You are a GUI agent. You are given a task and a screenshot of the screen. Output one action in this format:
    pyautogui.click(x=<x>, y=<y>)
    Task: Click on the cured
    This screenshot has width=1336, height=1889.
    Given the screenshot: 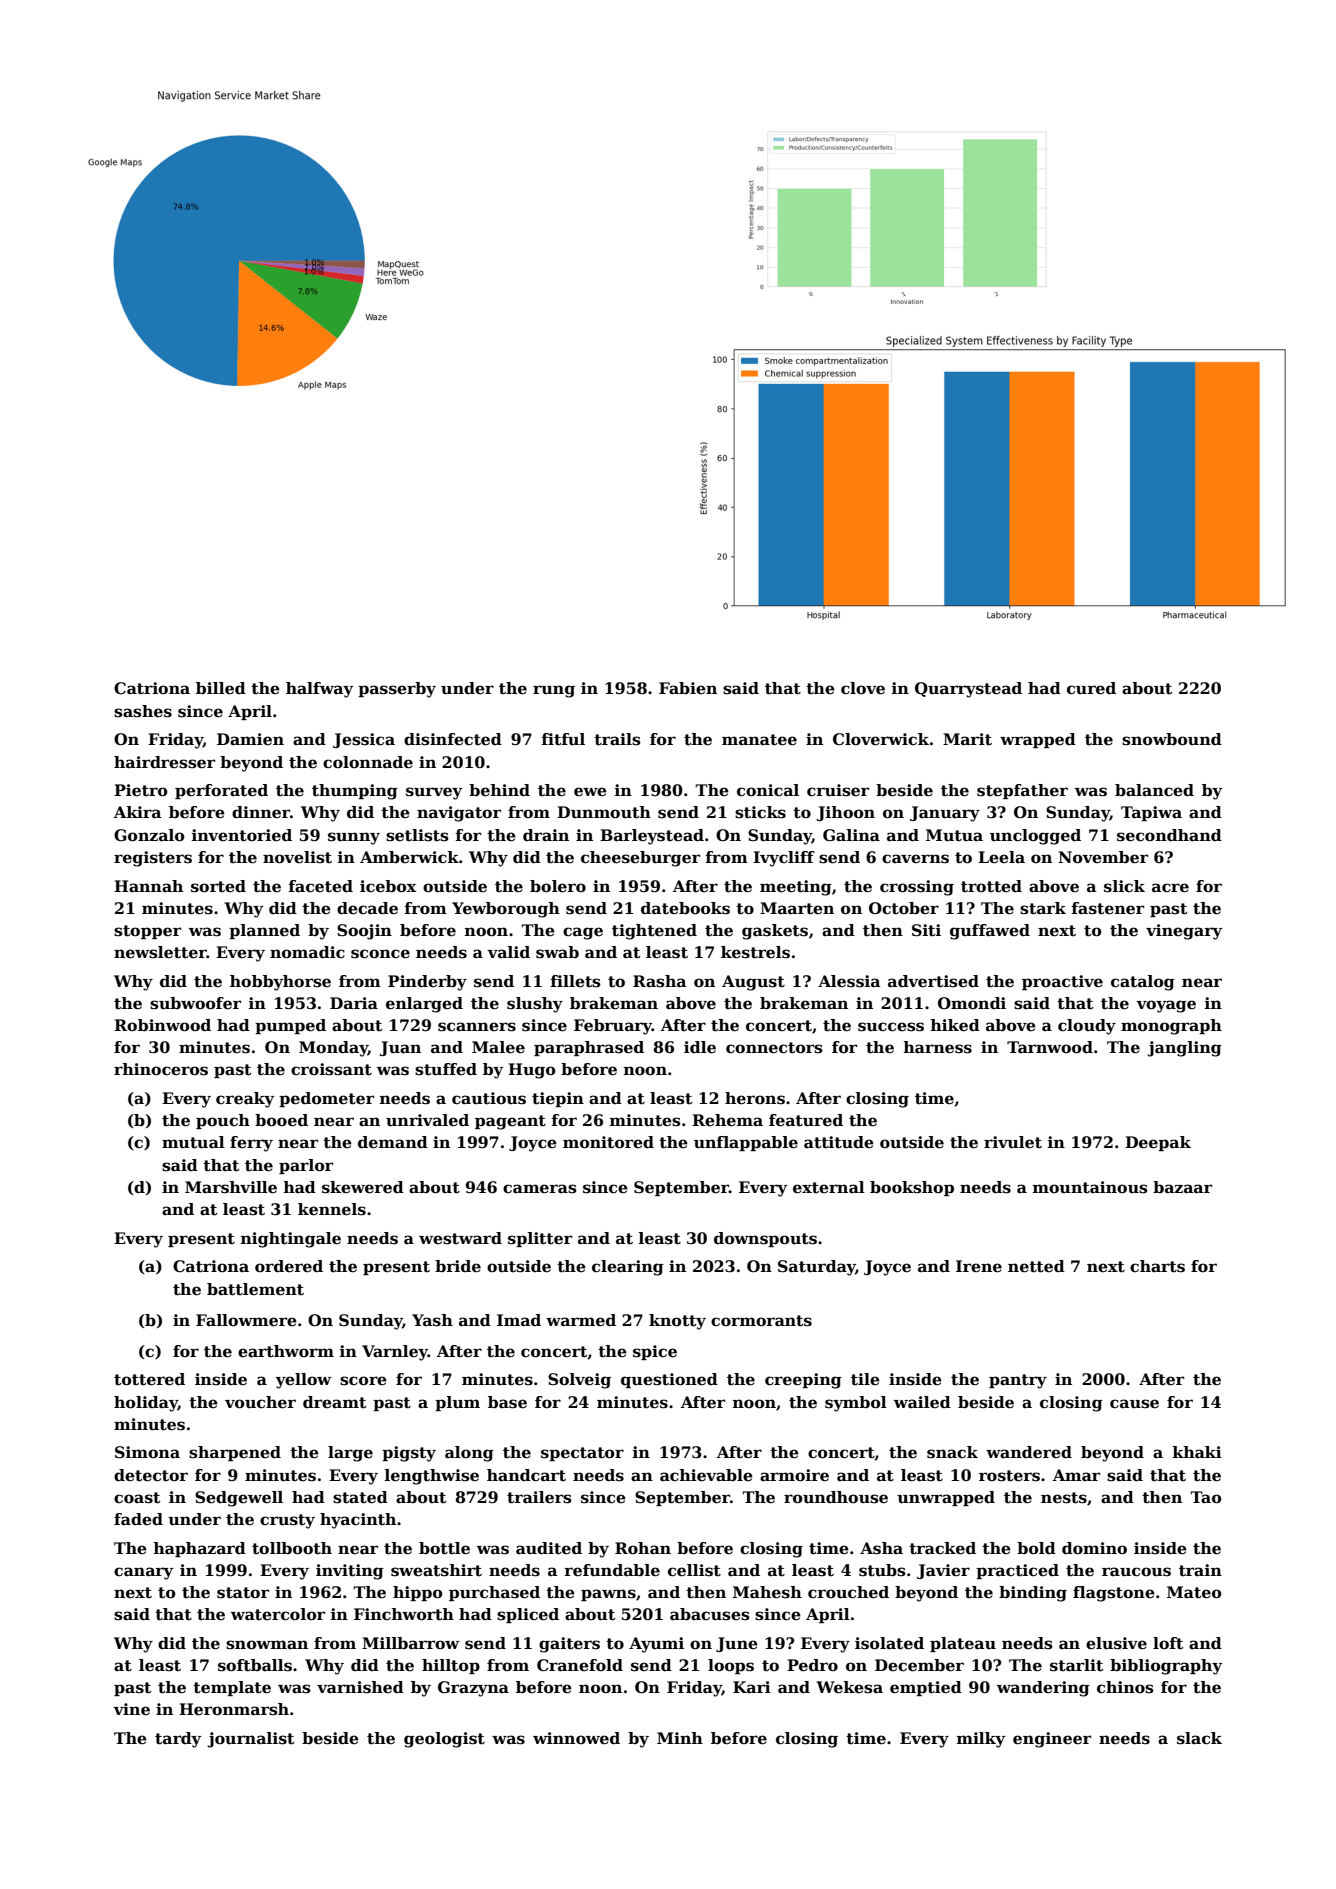 What is the action you would take?
    pyautogui.click(x=1091, y=688)
